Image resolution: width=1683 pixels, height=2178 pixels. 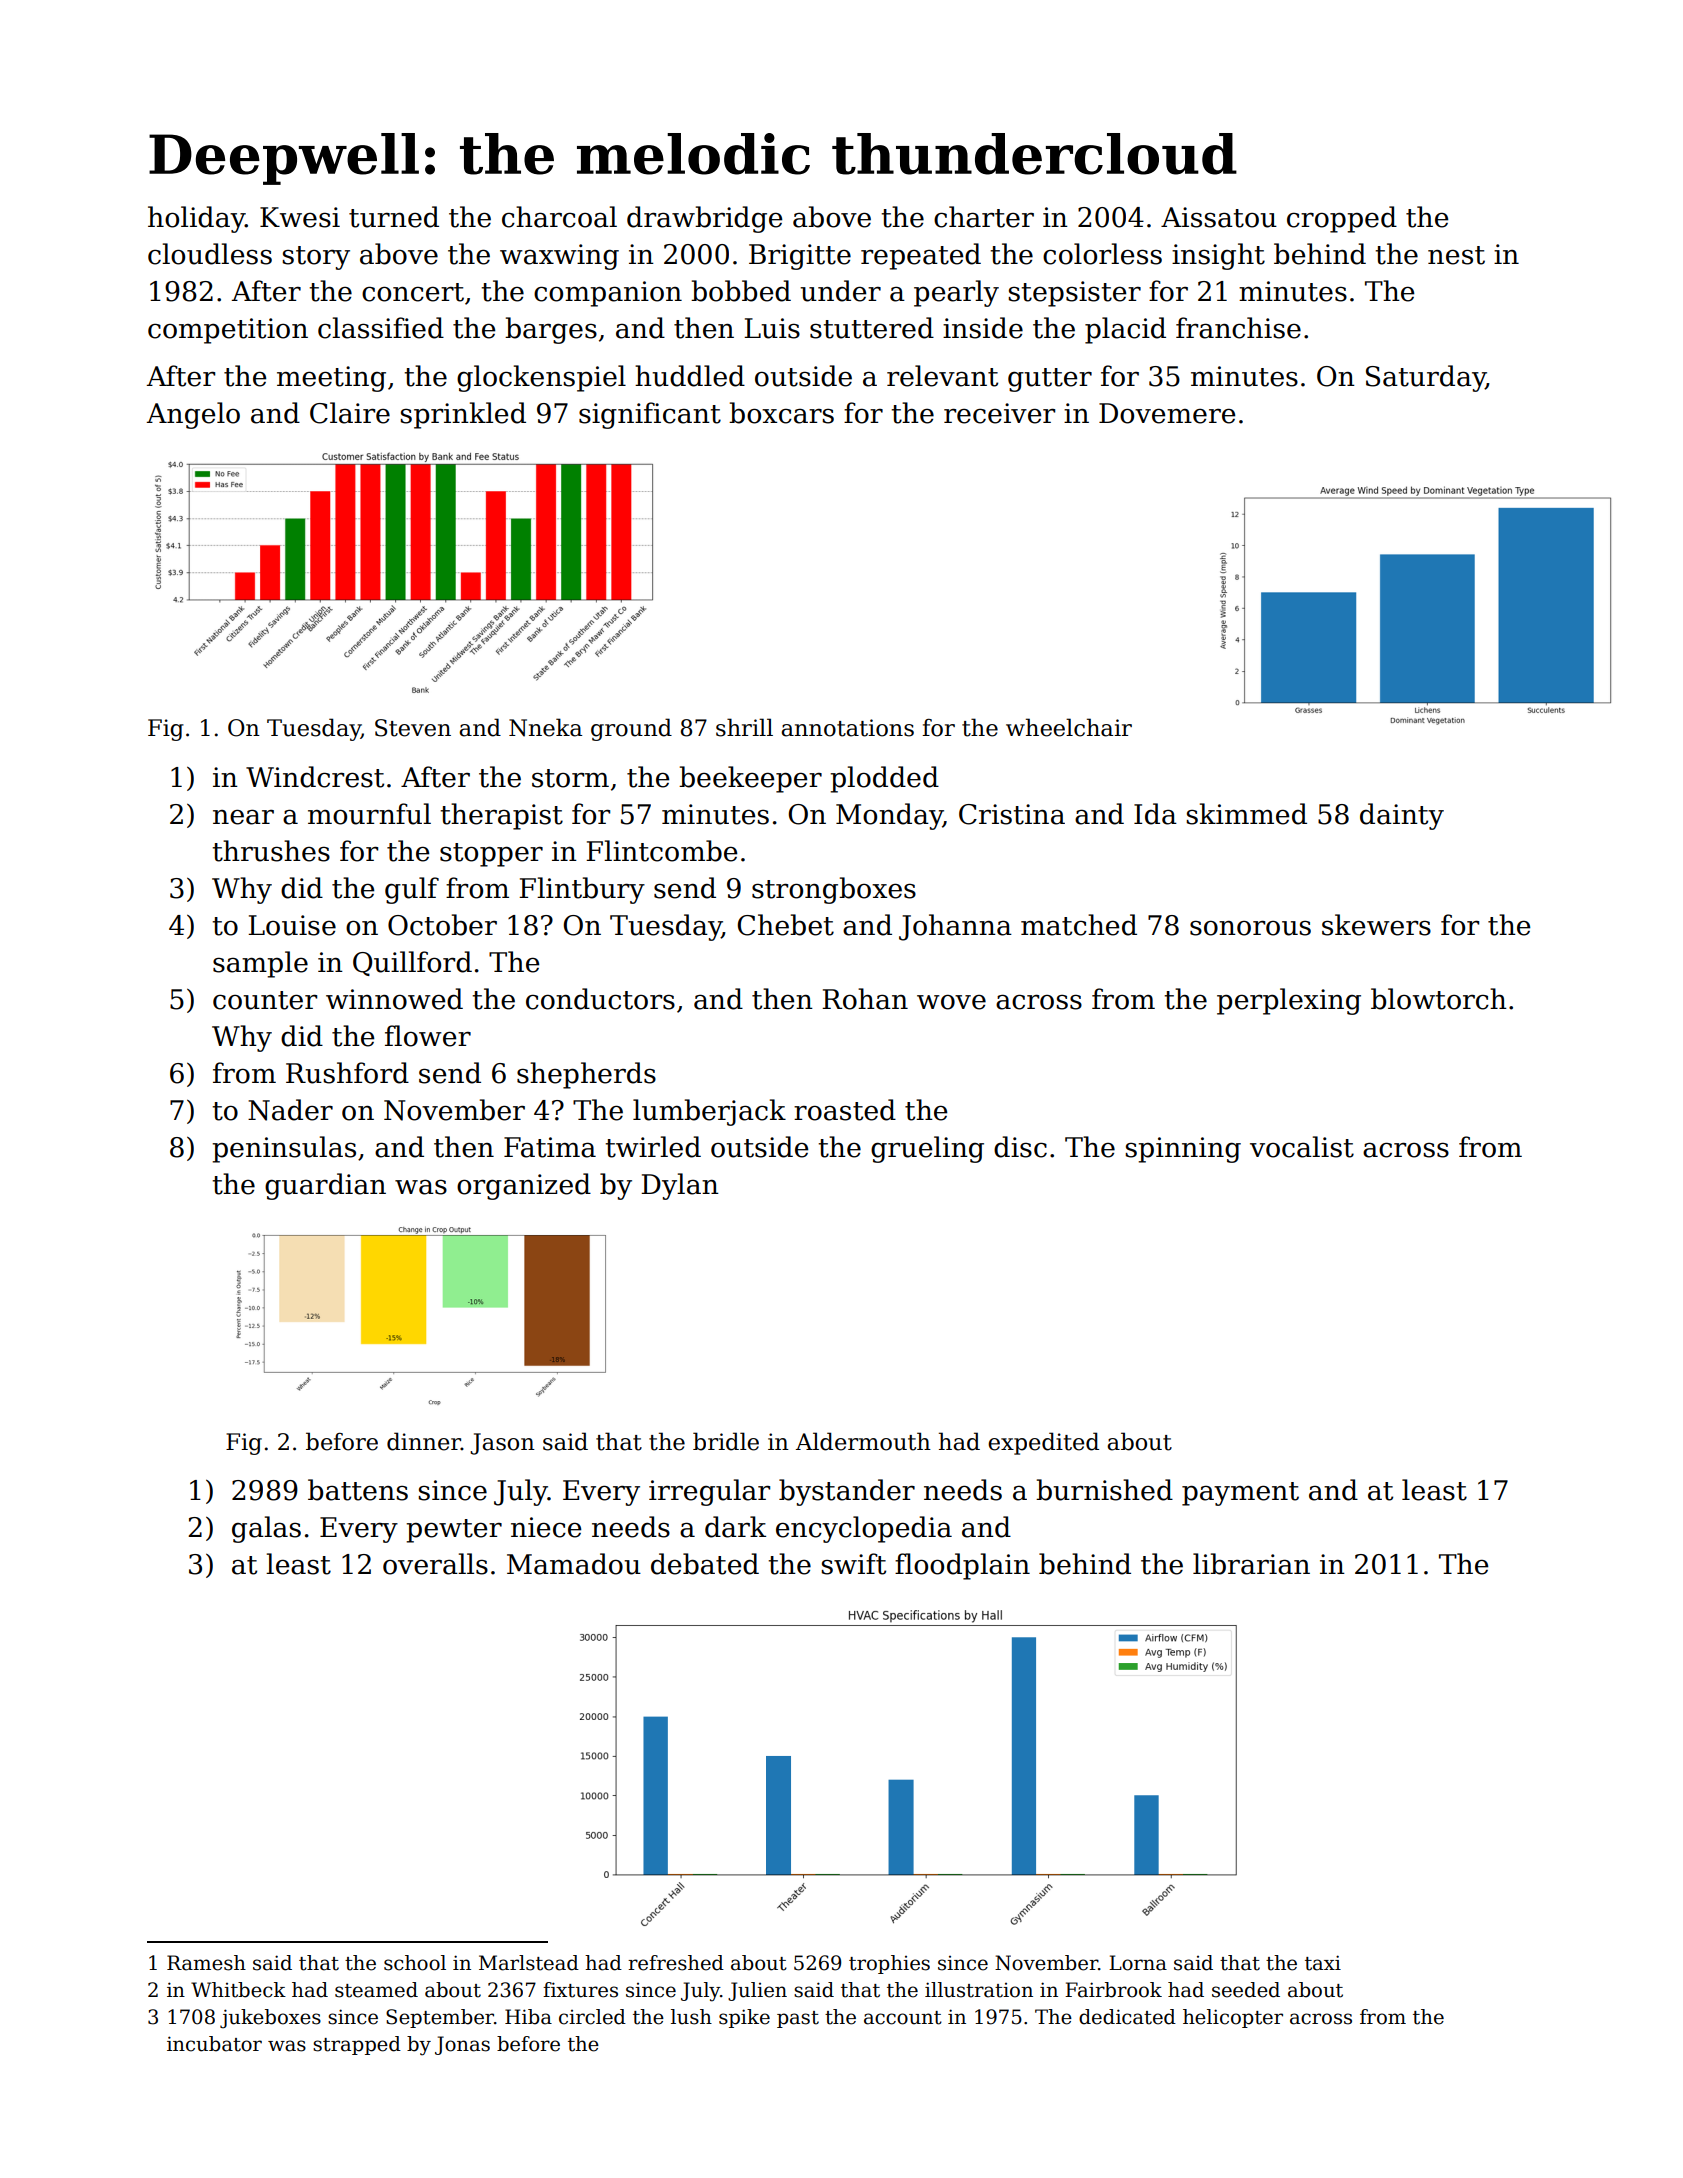 What do you see at coordinates (1238, 328) in the document?
I see `franchise` at bounding box center [1238, 328].
